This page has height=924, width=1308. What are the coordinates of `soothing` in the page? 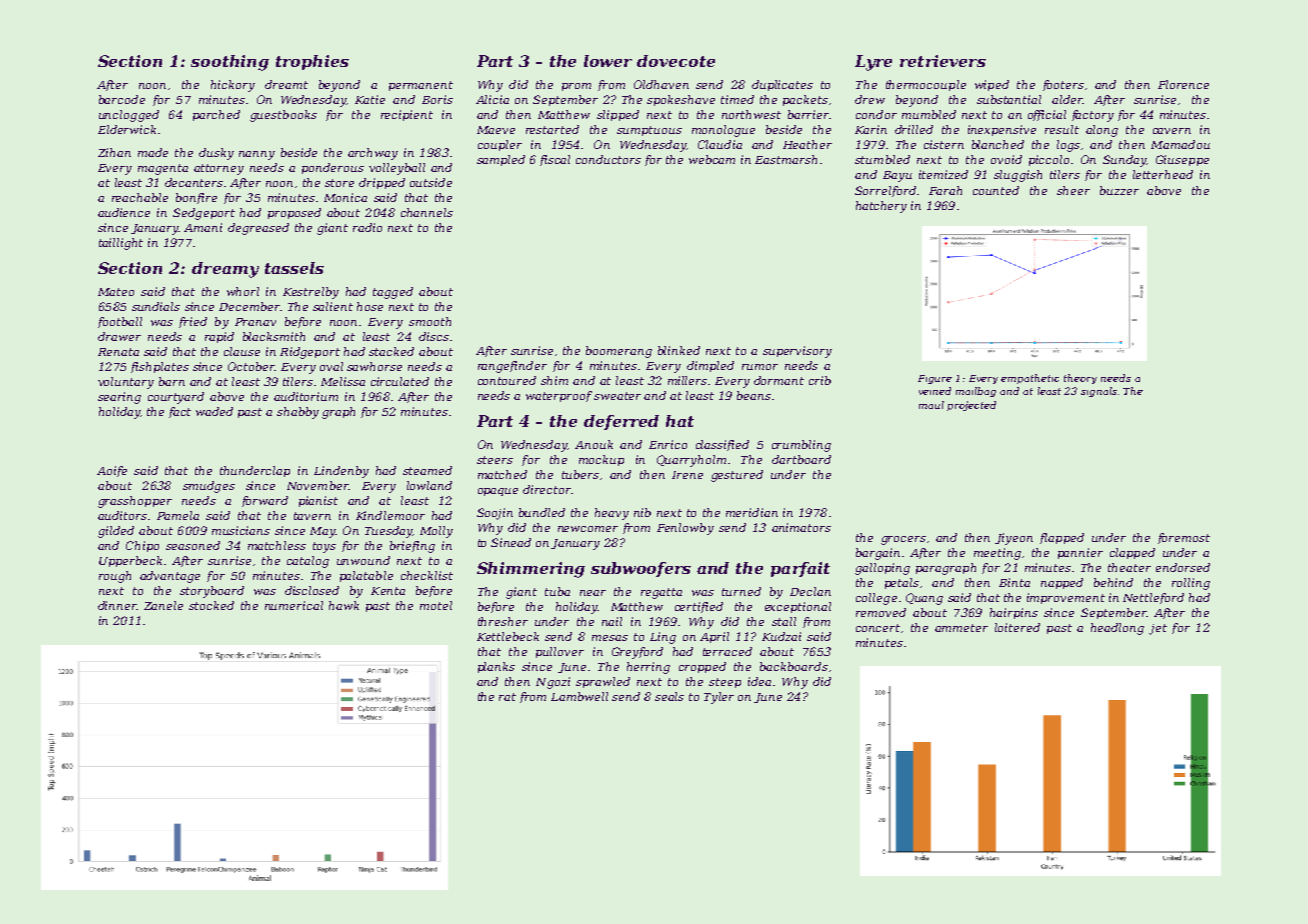 It's located at (230, 63).
